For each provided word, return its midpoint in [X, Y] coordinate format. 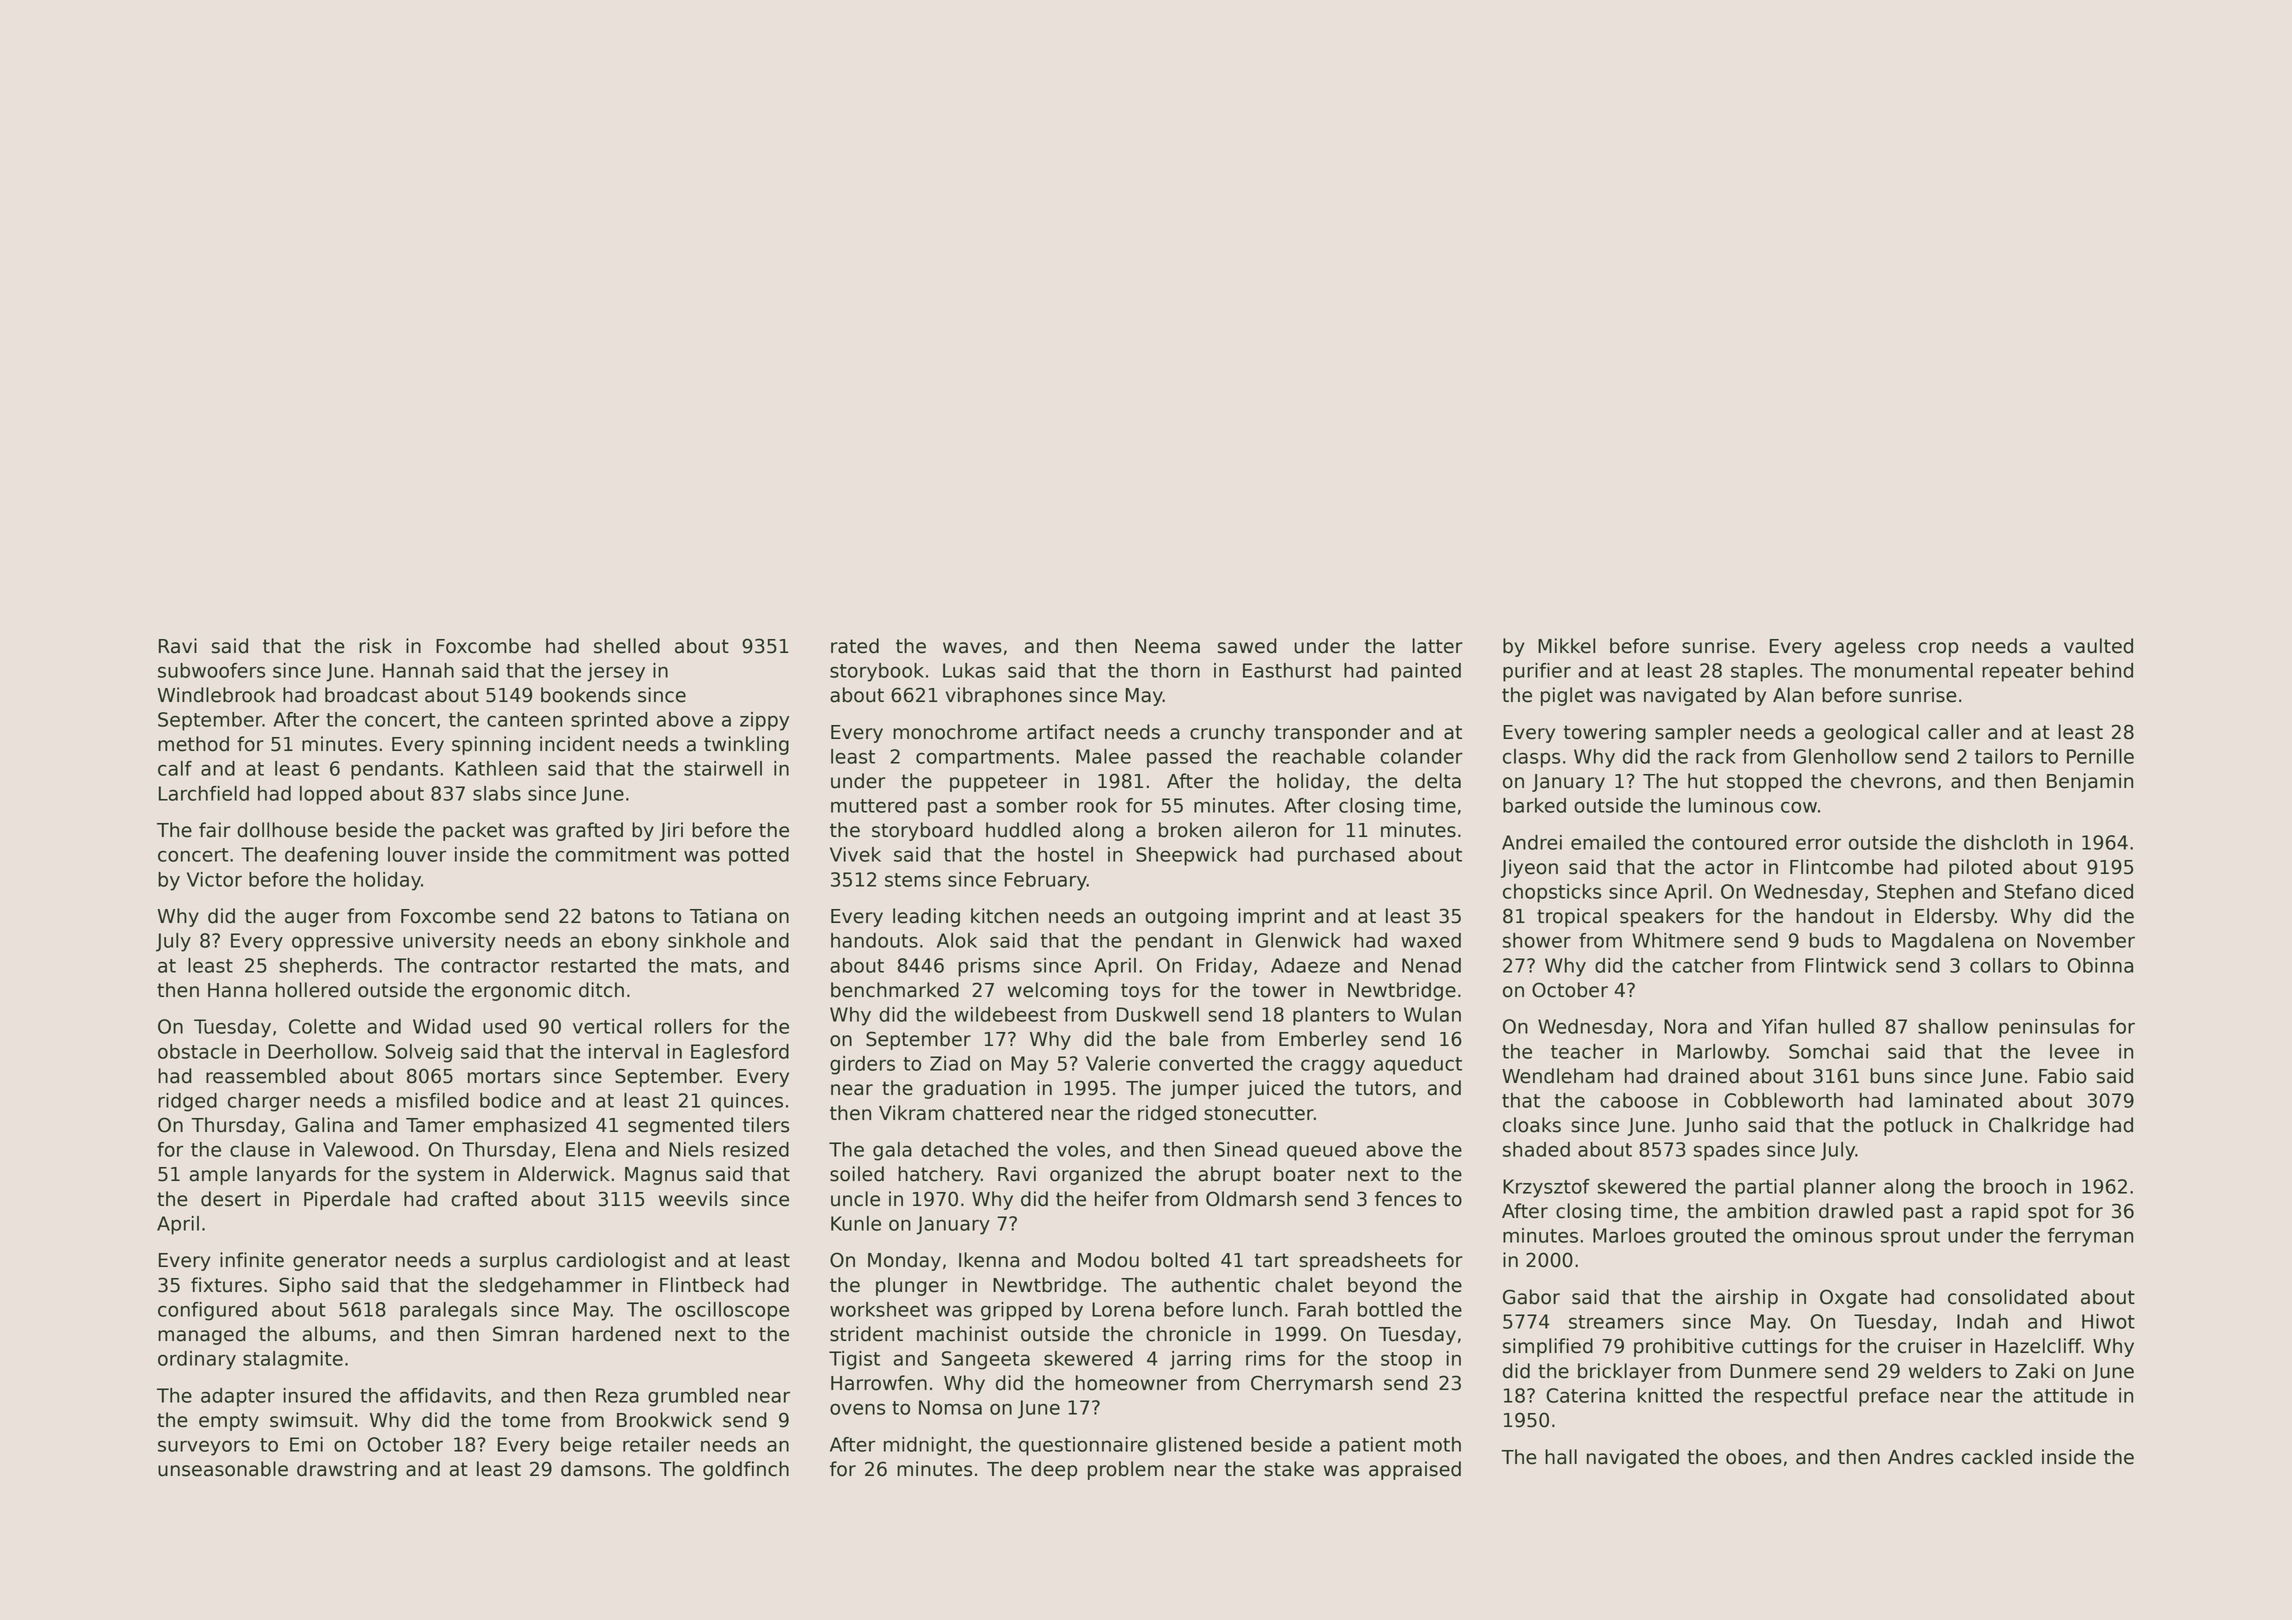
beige [586, 1446]
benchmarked [895, 990]
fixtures [226, 1285]
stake [1289, 1469]
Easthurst [1287, 670]
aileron [1265, 830]
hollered [313, 990]
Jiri [671, 831]
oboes [1754, 1457]
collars [2000, 965]
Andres [1920, 1457]
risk [375, 646]
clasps [1531, 758]
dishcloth [2006, 842]
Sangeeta [986, 1360]
